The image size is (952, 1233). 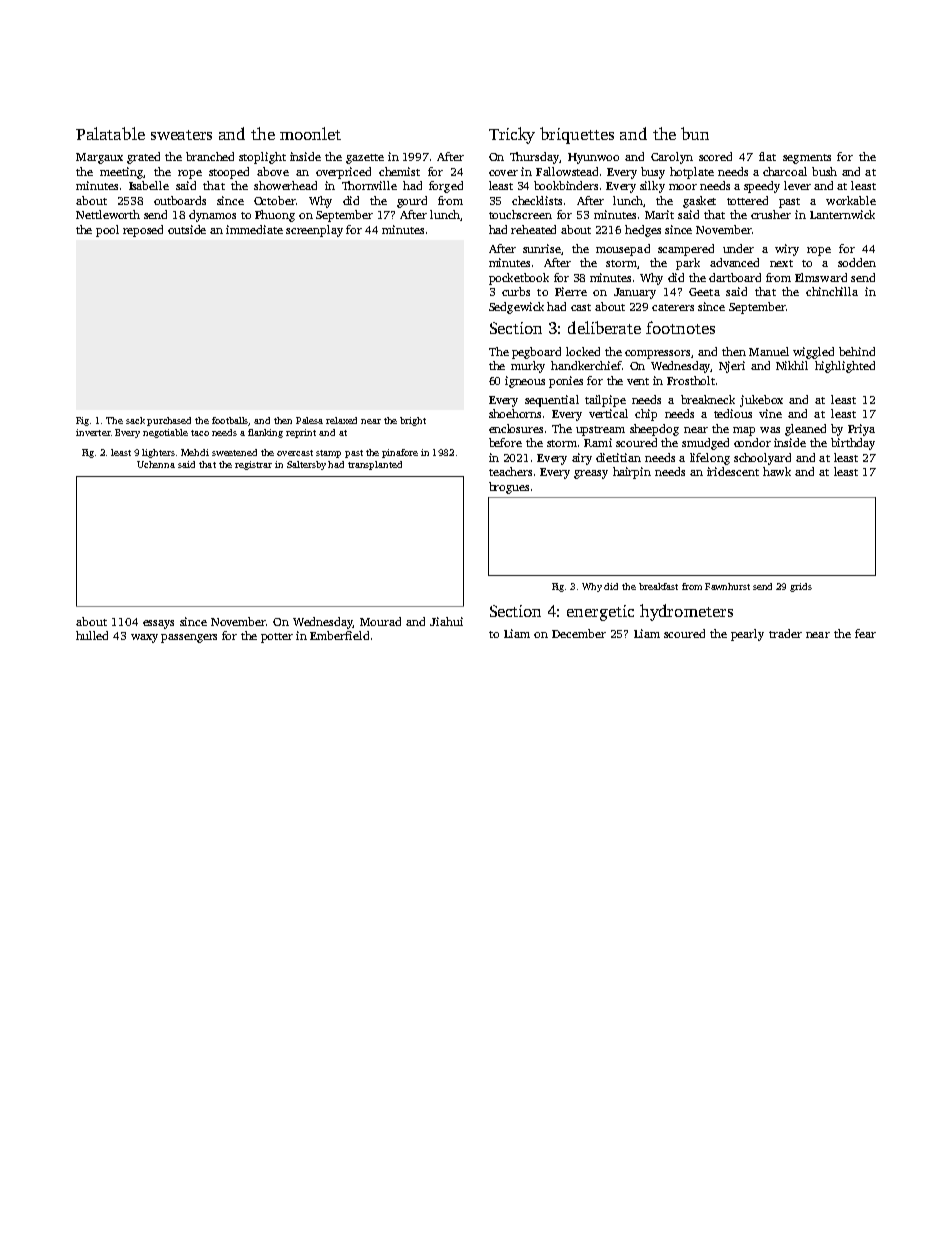 What do you see at coordinates (735, 277) in the screenshot?
I see `dartboard` at bounding box center [735, 277].
